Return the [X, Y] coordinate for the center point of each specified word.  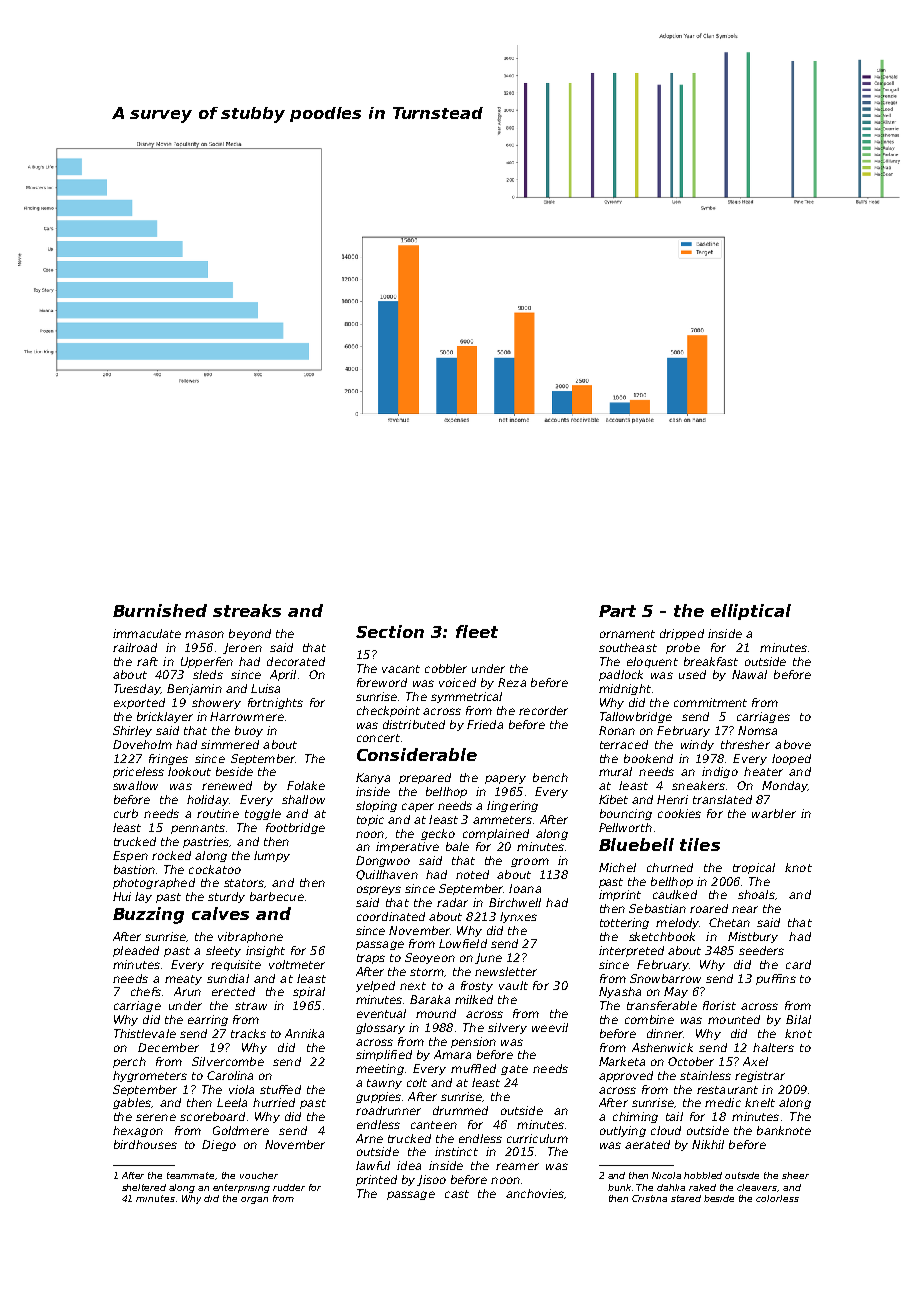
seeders [761, 950]
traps [371, 959]
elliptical [751, 612]
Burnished [160, 610]
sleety [223, 951]
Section [390, 631]
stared [686, 1198]
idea [409, 1165]
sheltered [144, 1187]
